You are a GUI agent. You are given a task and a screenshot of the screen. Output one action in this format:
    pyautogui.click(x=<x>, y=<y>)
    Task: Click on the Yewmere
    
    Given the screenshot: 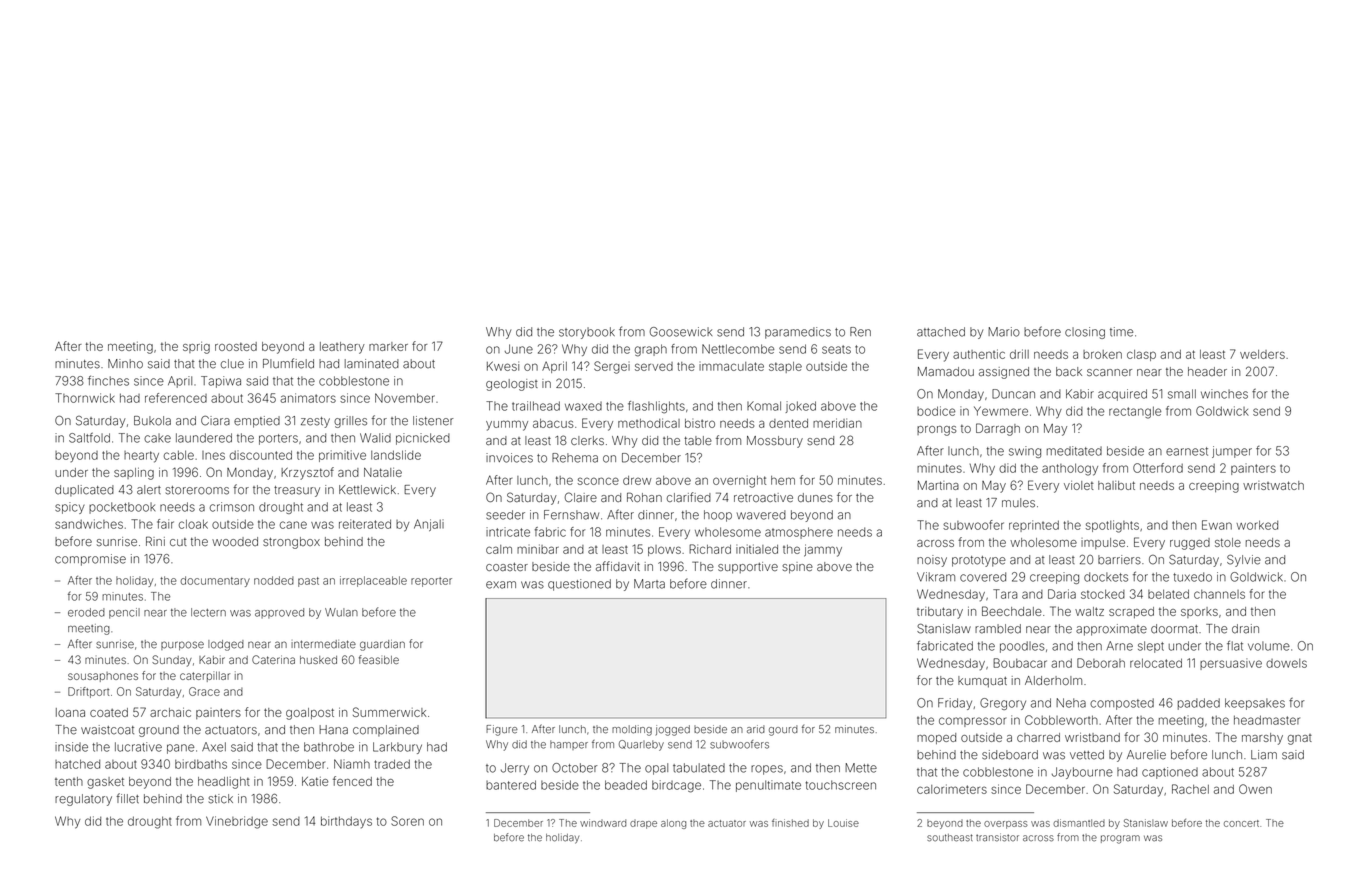 What is the action you would take?
    pyautogui.click(x=1001, y=411)
